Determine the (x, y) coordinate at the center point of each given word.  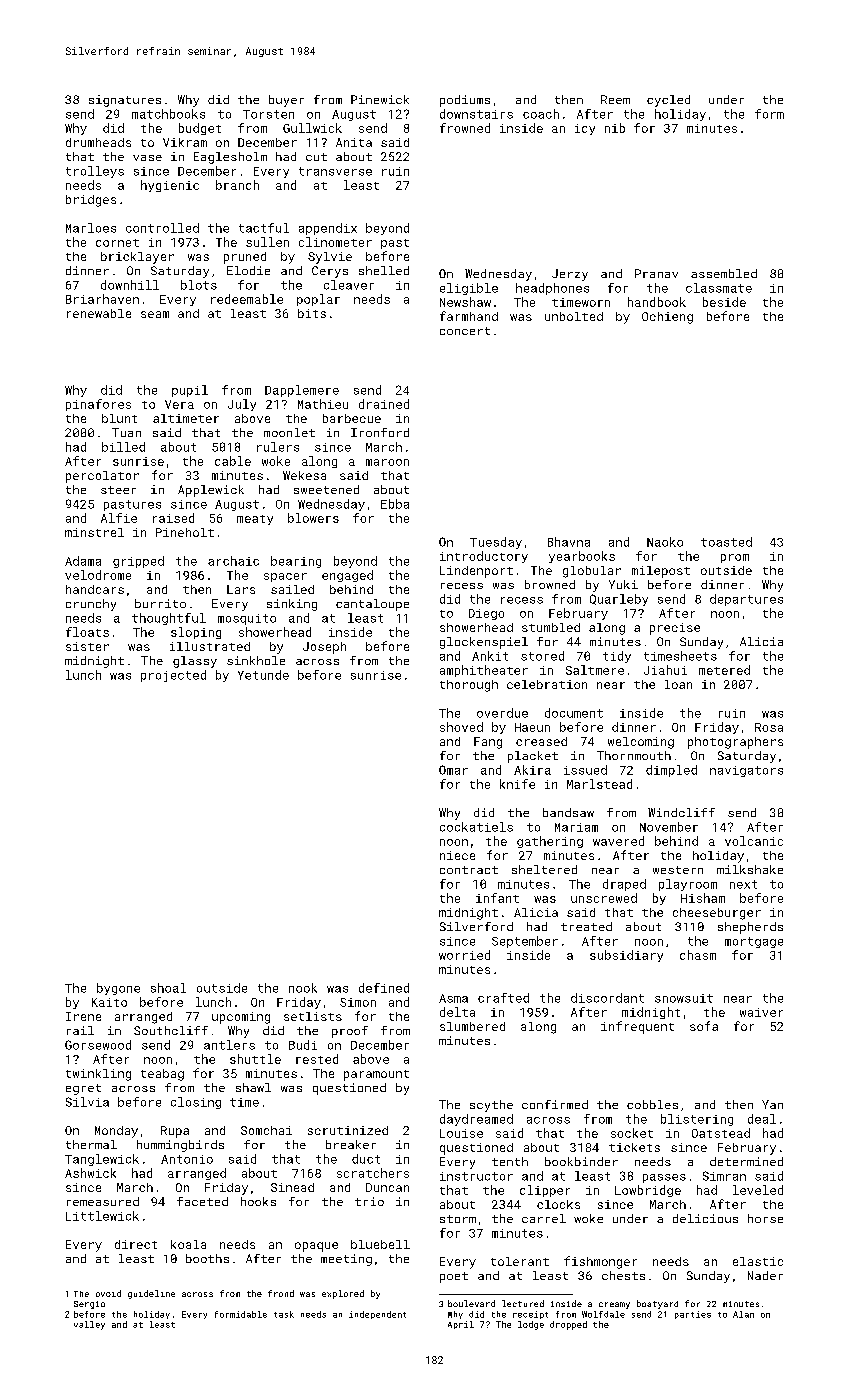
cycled (668, 101)
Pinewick (380, 99)
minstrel (94, 532)
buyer (286, 101)
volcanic (754, 841)
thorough (469, 686)
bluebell (380, 1244)
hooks (258, 1201)
